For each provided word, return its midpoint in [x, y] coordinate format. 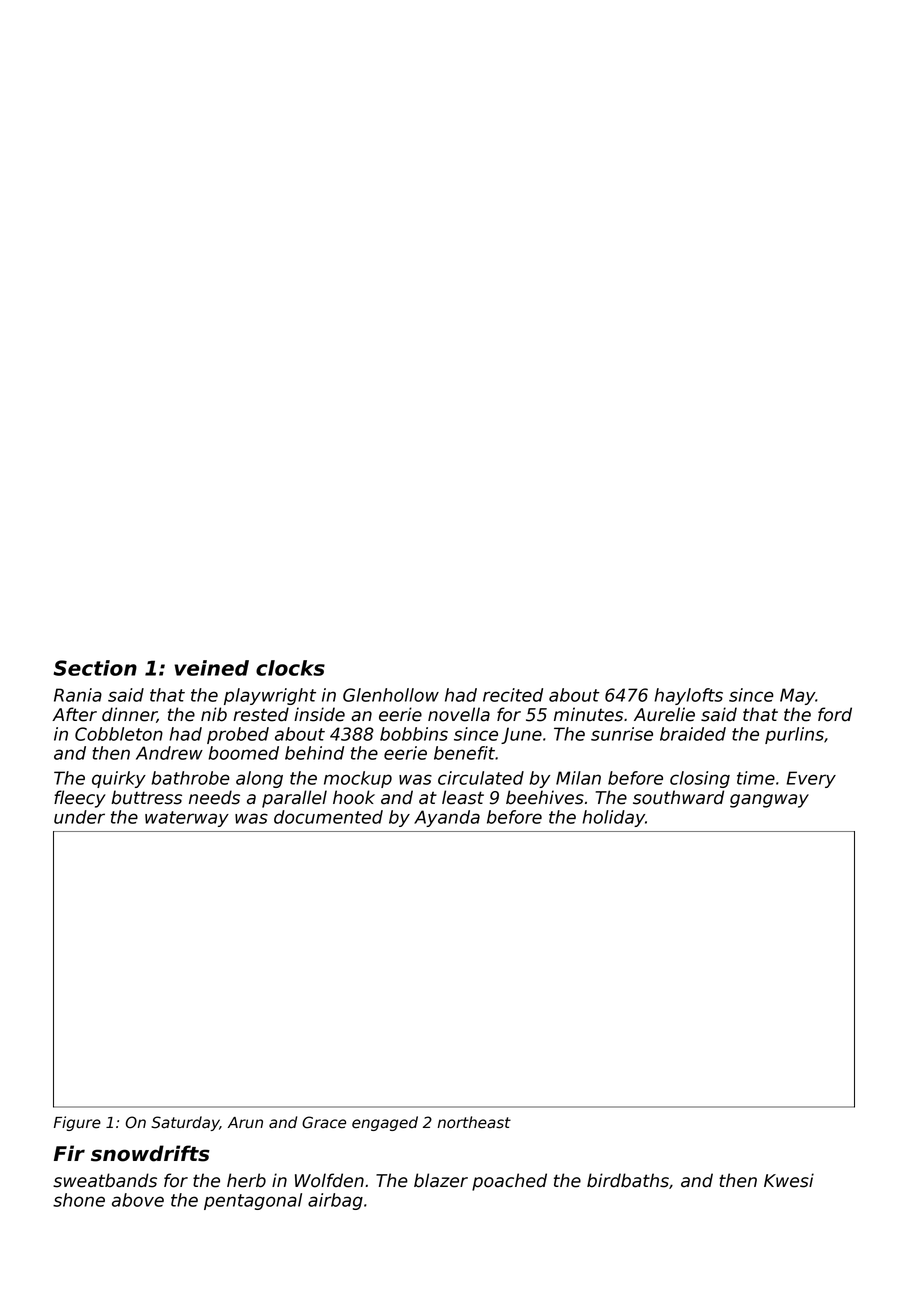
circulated [481, 778]
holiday [613, 818]
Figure [77, 1123]
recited [513, 695]
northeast [474, 1122]
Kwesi [789, 1180]
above [138, 1200]
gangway [769, 801]
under [79, 817]
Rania [78, 695]
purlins [794, 735]
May [798, 696]
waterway [187, 819]
